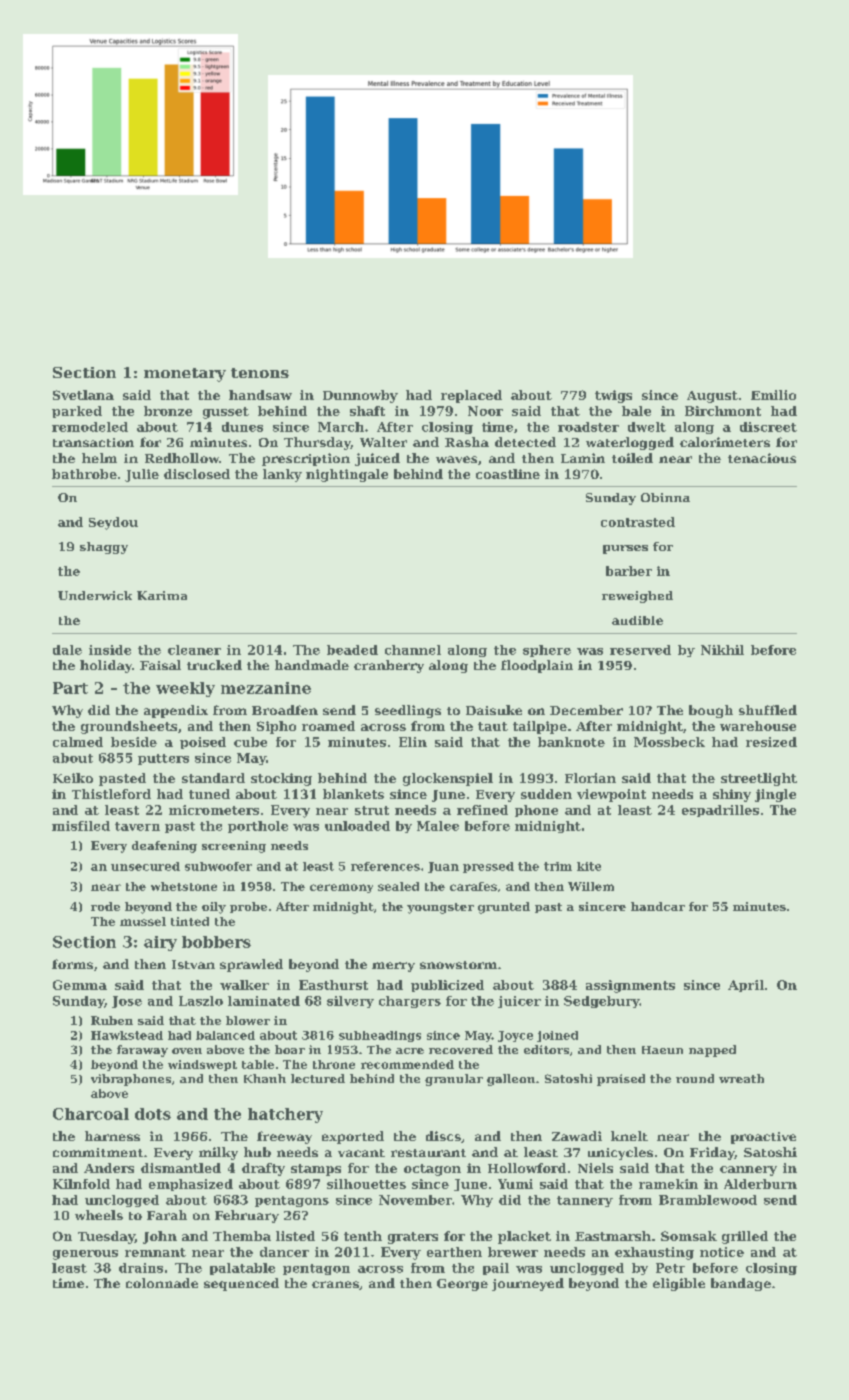 Image resolution: width=849 pixels, height=1400 pixels. Describe the element at coordinates (185, 375) in the screenshot. I see `monetary` at that location.
